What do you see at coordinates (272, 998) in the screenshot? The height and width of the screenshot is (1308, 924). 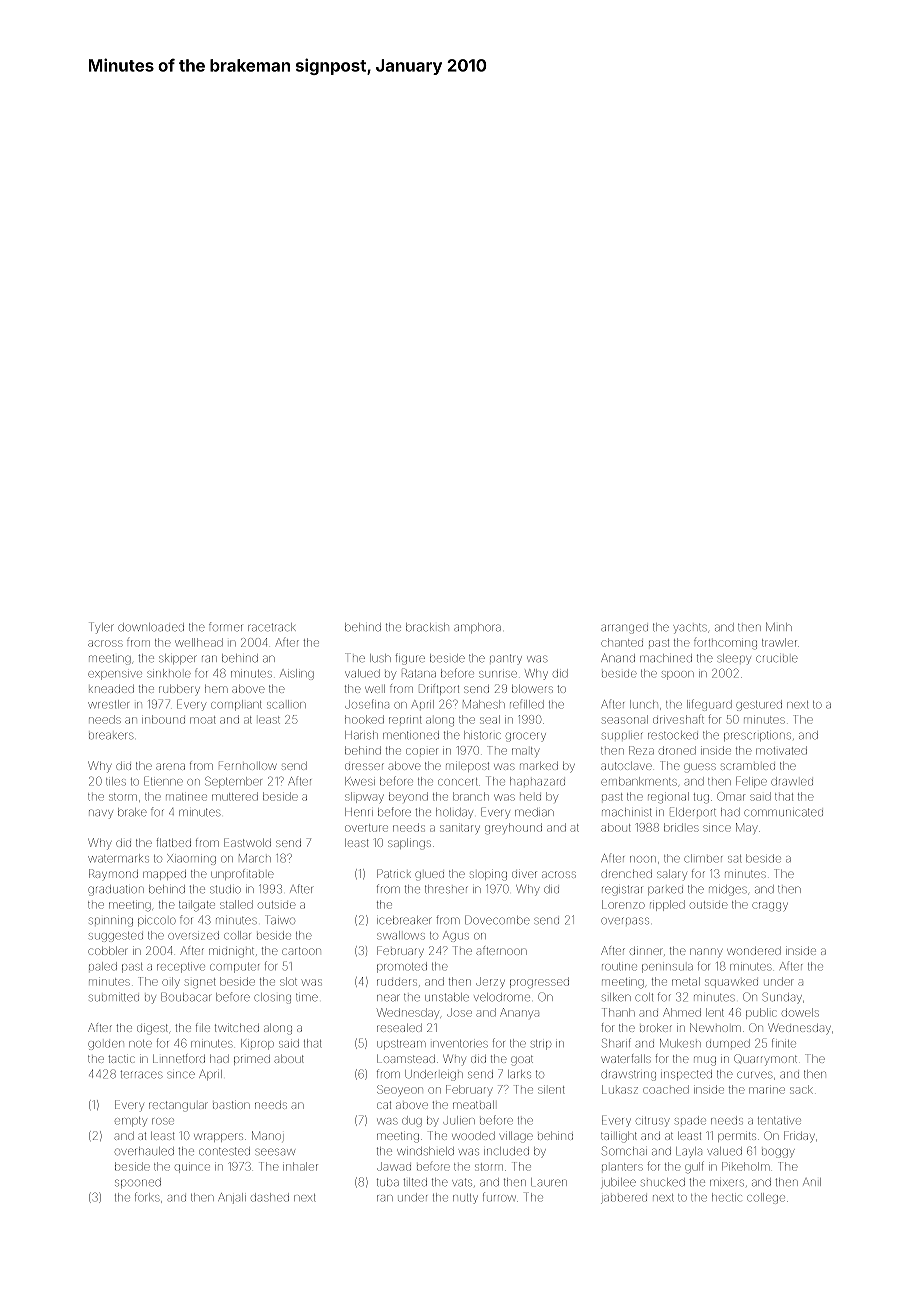 I see `closing` at bounding box center [272, 998].
